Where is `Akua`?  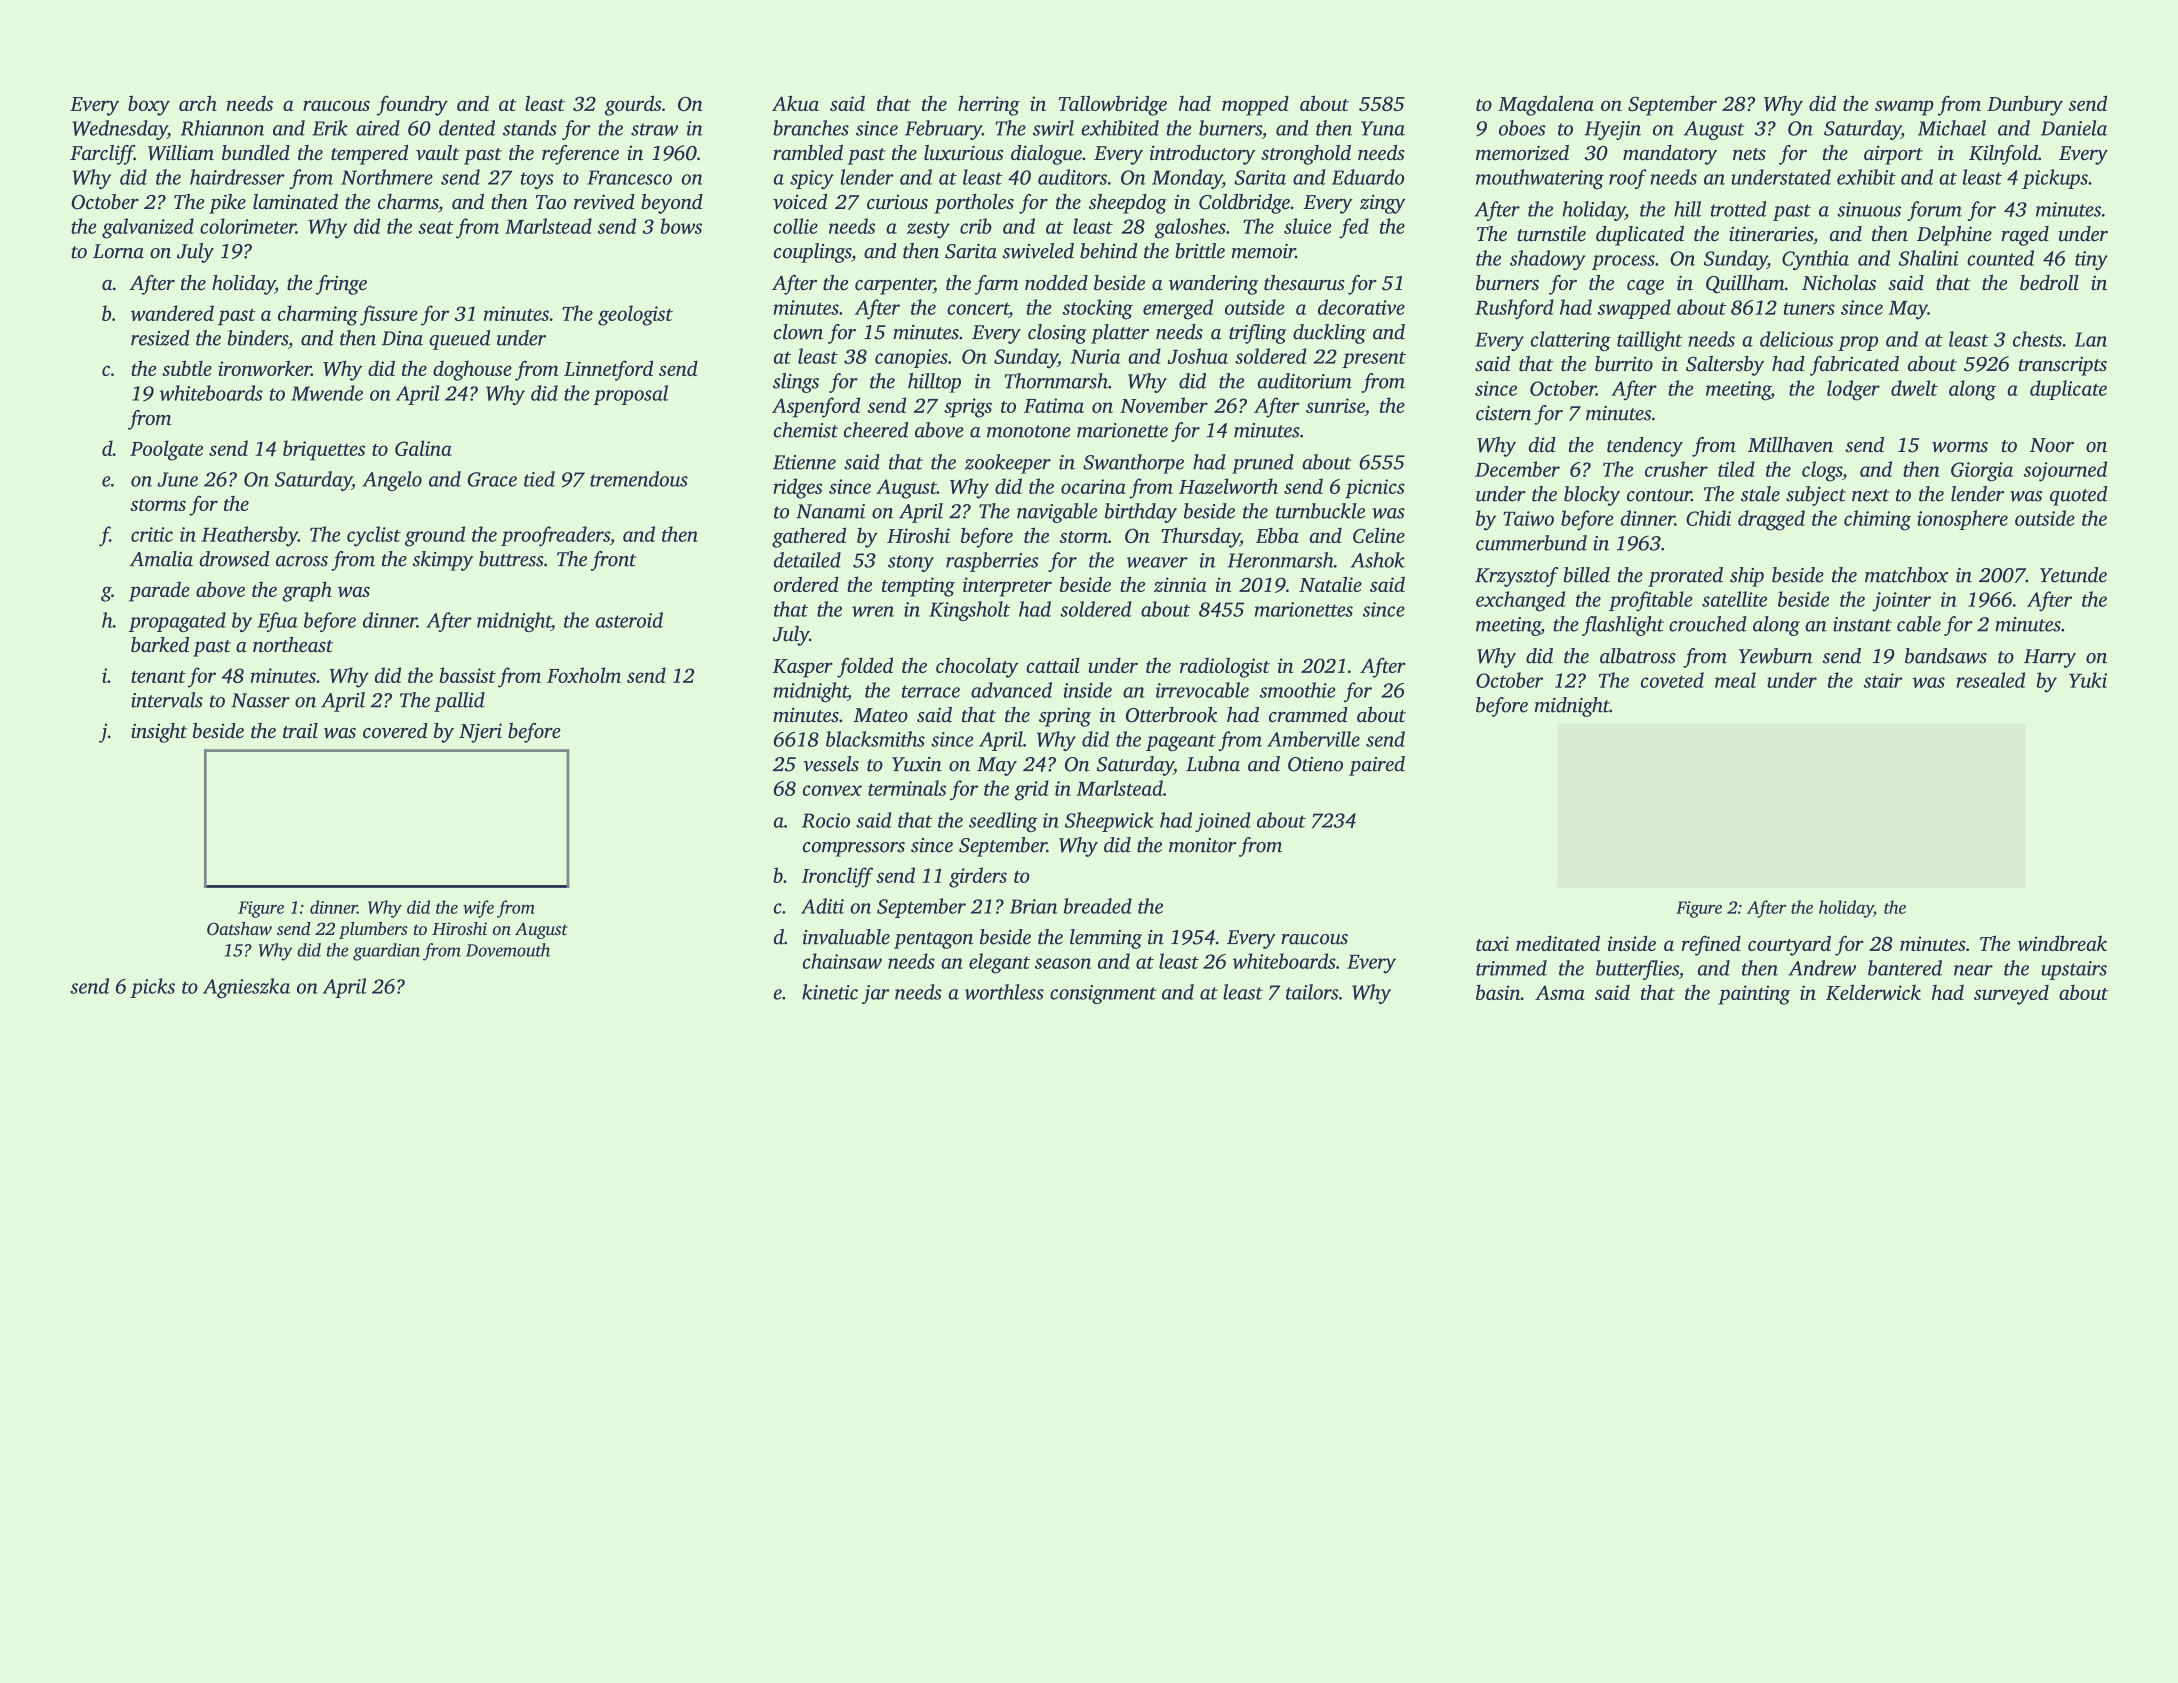
Akua is located at coordinates (795, 103).
